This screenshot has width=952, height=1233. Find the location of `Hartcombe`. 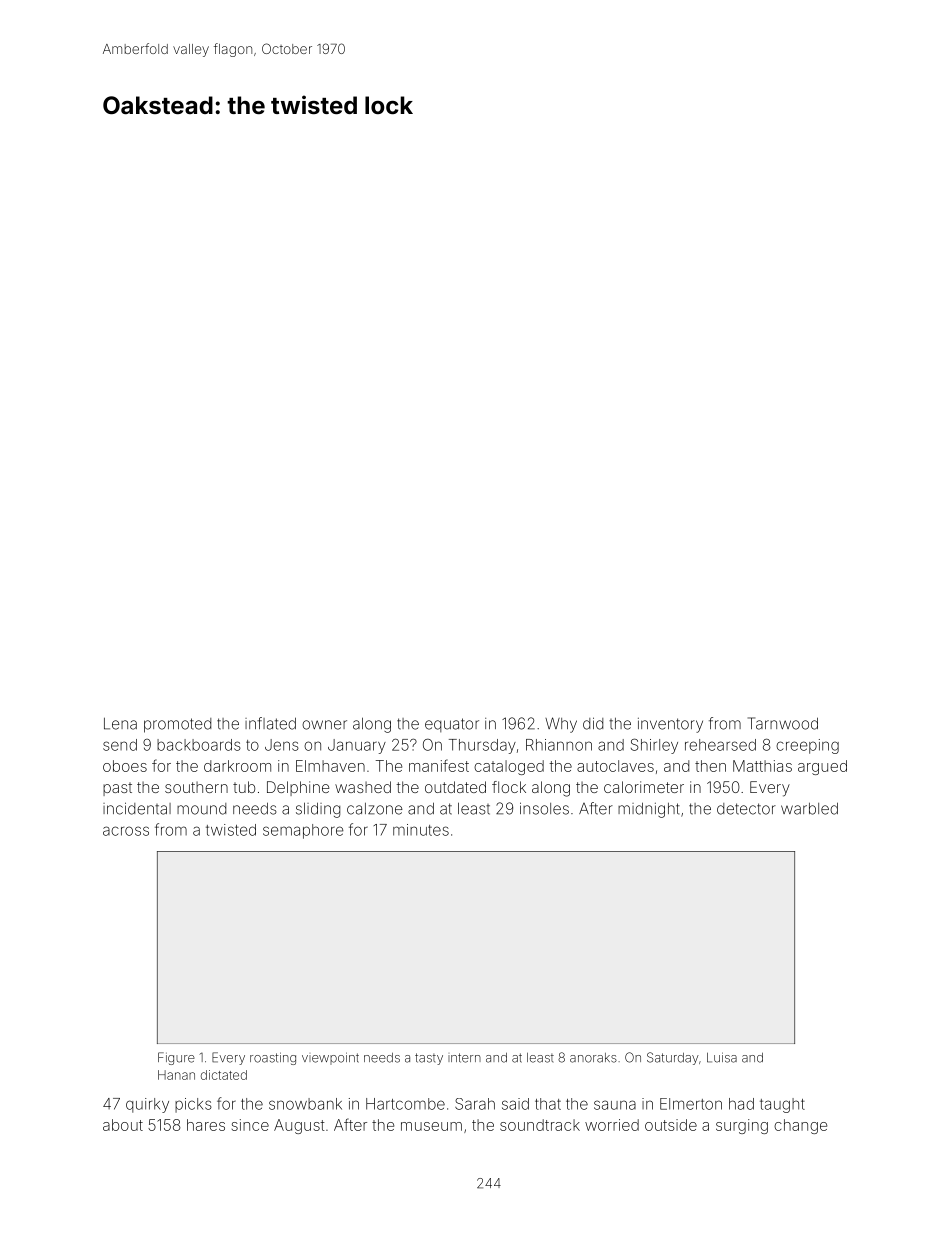

Hartcombe is located at coordinates (405, 1104).
